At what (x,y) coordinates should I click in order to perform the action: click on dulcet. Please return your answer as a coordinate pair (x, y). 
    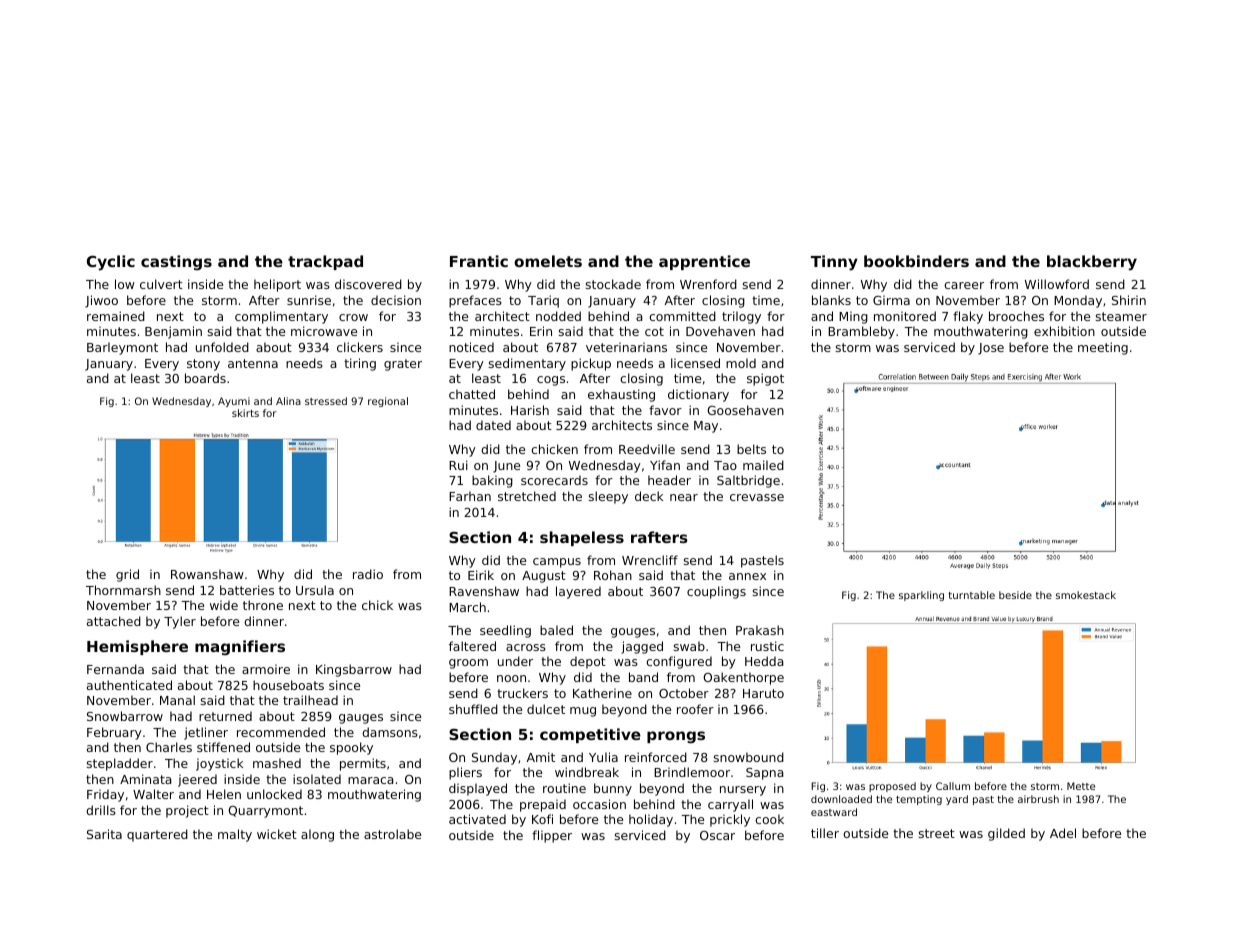
    Looking at the image, I should click on (546, 709).
